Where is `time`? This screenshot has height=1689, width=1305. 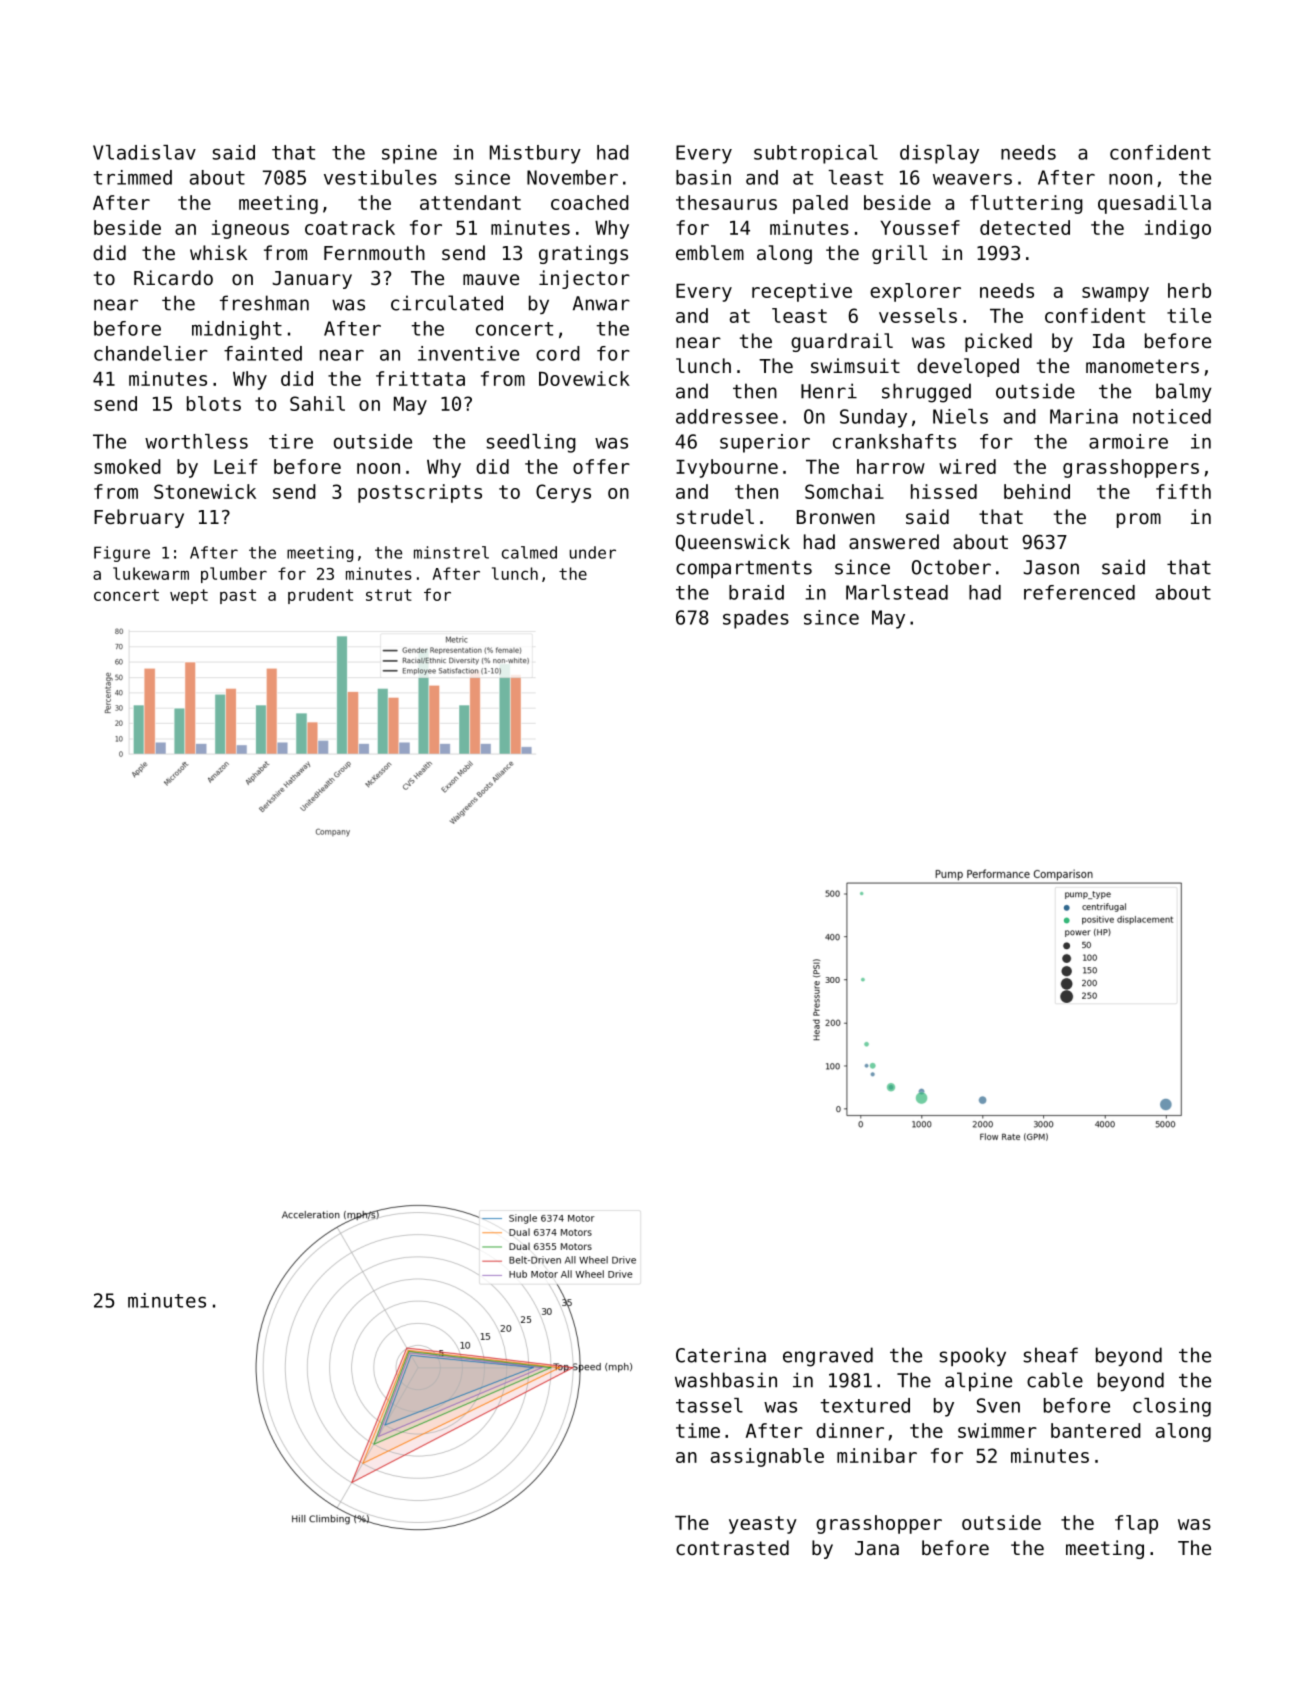 time is located at coordinates (698, 1430).
